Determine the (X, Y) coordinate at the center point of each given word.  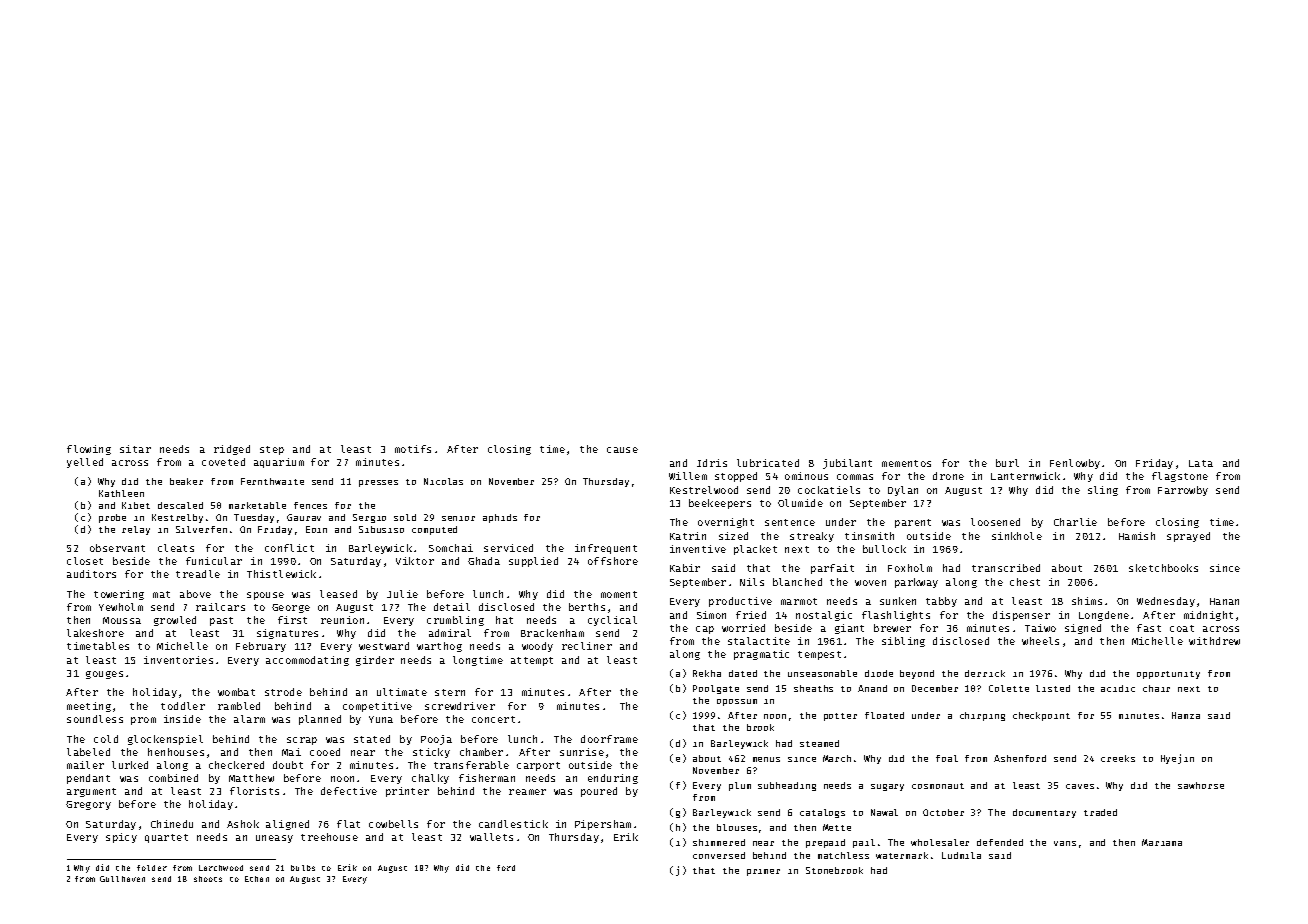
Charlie (1075, 522)
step (272, 450)
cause (622, 450)
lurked (130, 765)
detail (452, 607)
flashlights (896, 616)
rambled (239, 706)
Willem (688, 476)
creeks (1118, 758)
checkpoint (1041, 716)
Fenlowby (1075, 464)
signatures (287, 634)
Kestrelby (177, 518)
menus (766, 759)
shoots (208, 879)
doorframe (609, 739)
